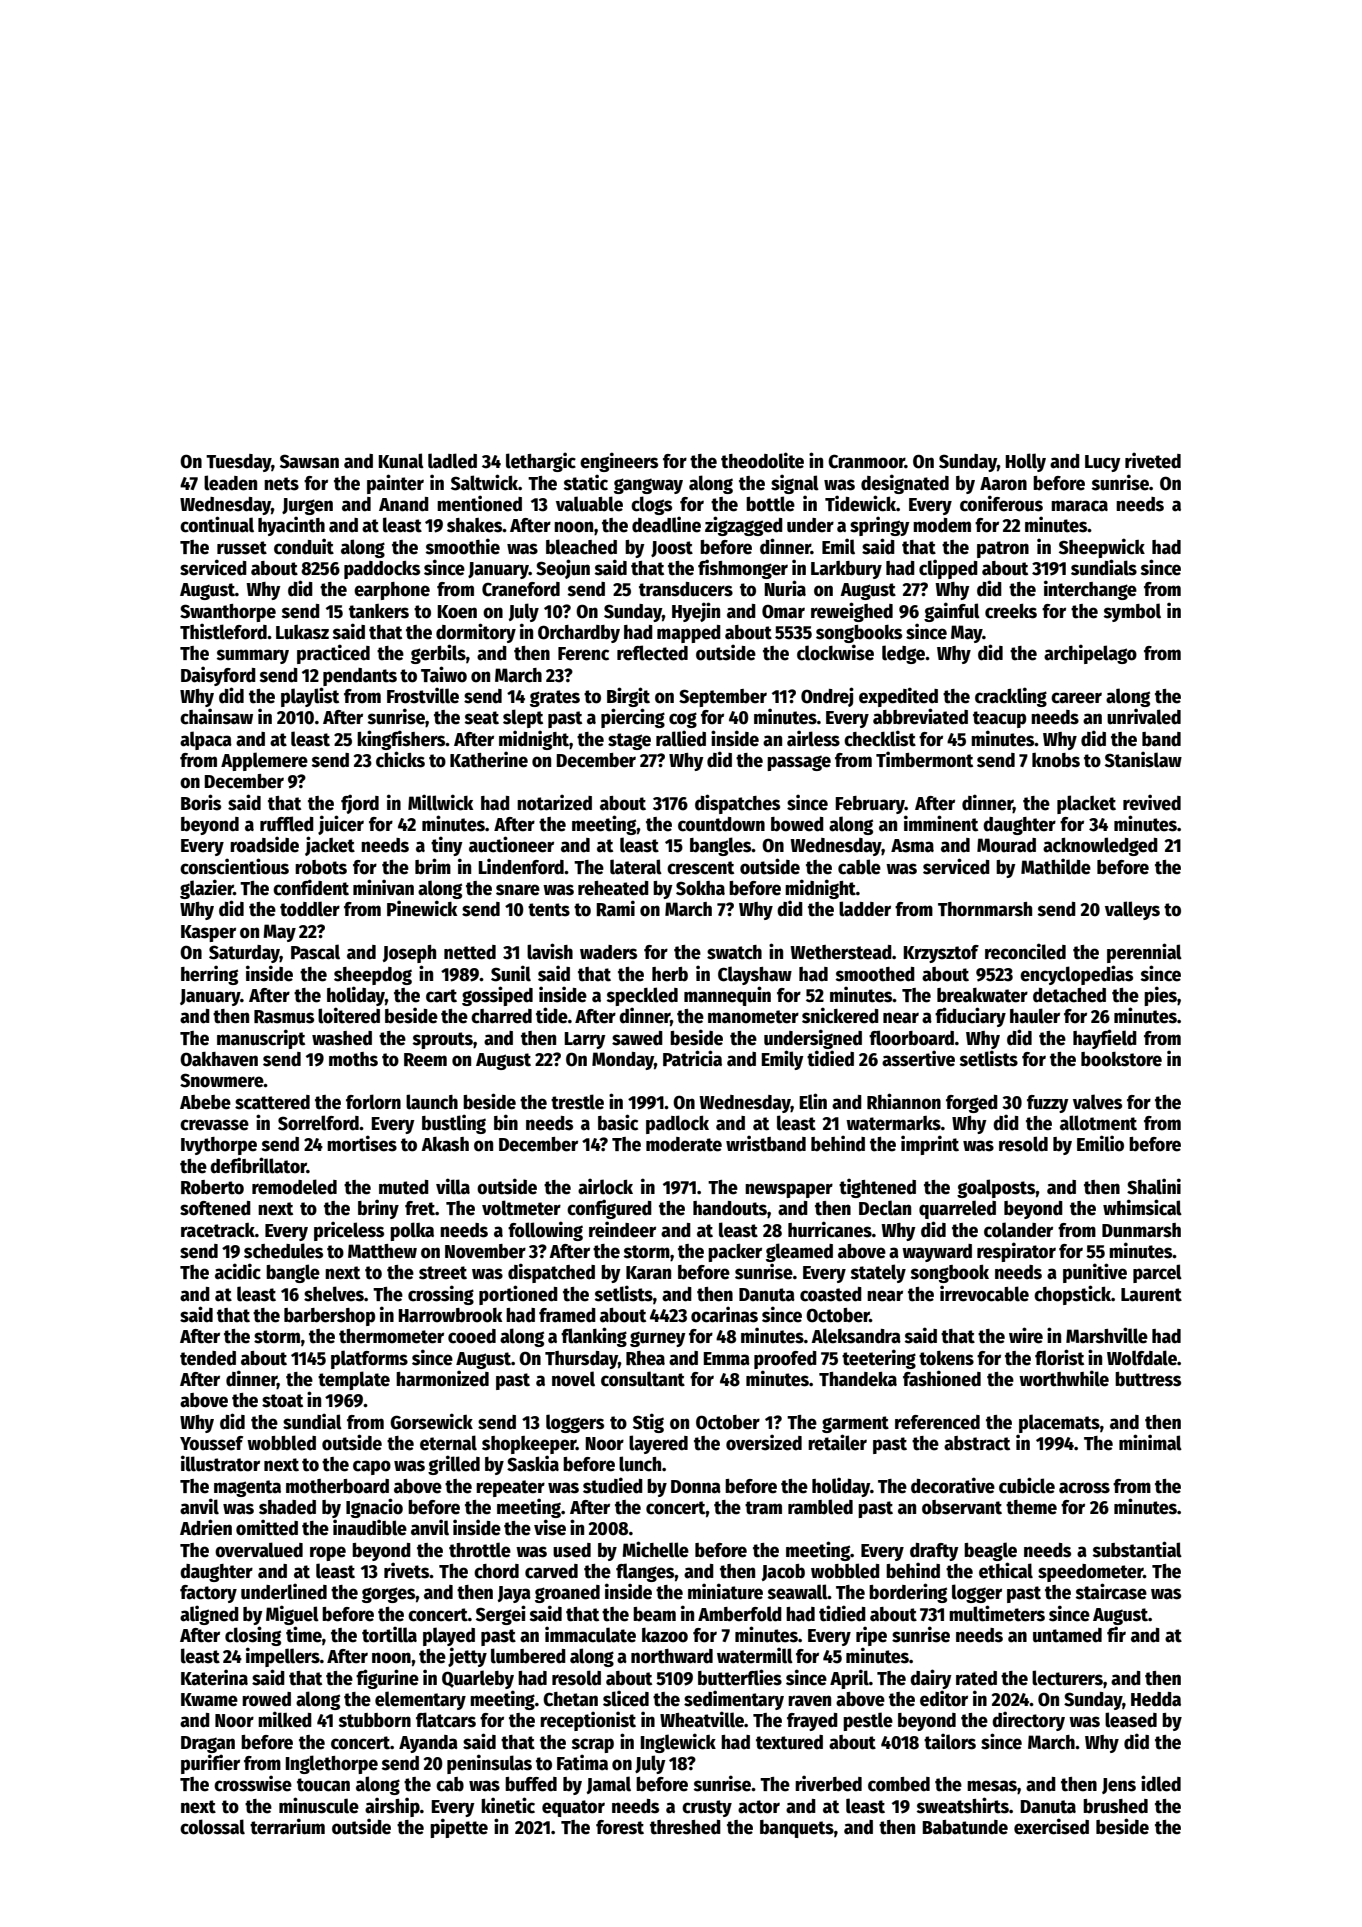  Describe the element at coordinates (330, 846) in the image. I see `jacket` at that location.
